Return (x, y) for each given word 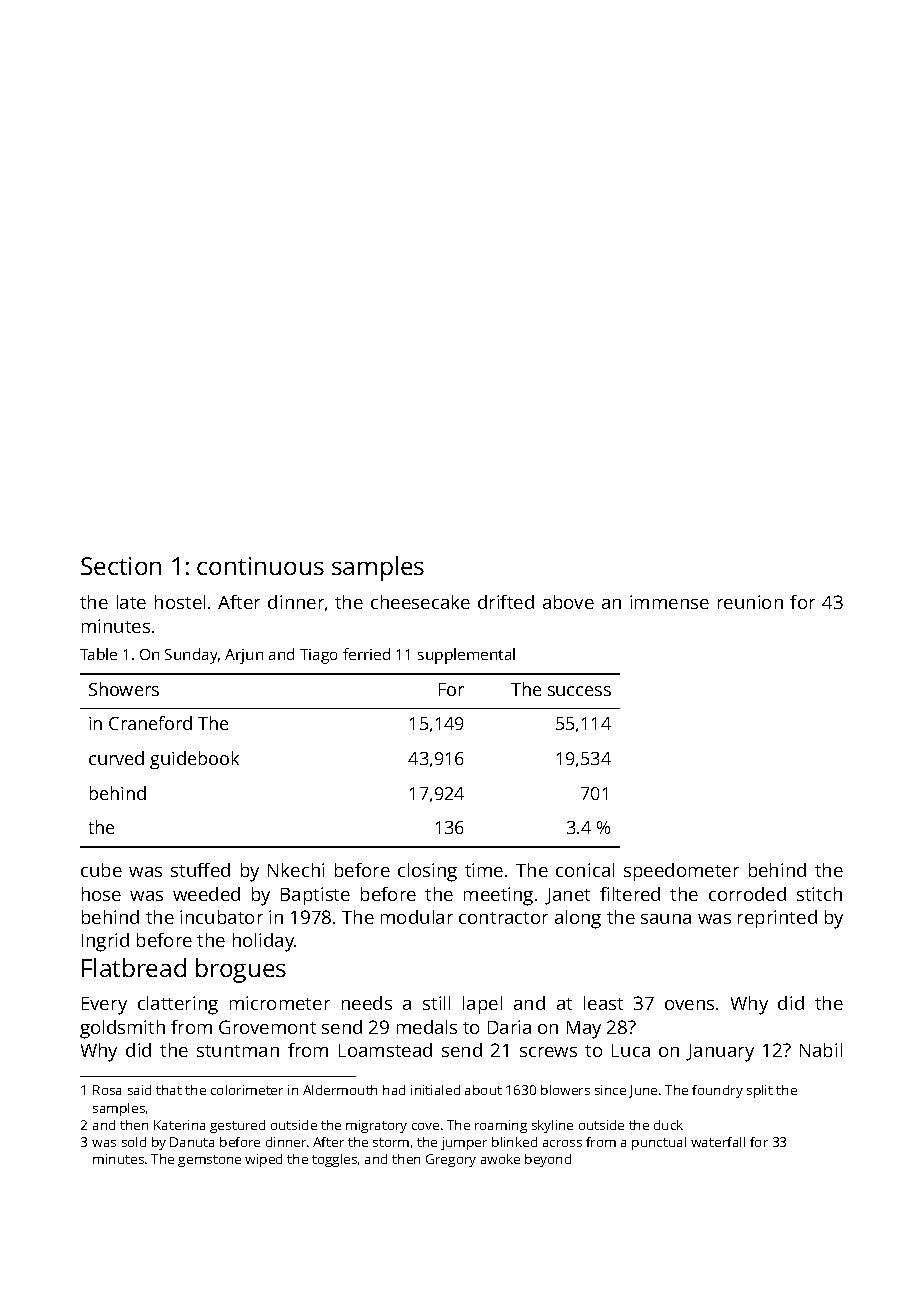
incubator (221, 917)
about (483, 1090)
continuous (260, 566)
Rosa (107, 1090)
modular (417, 917)
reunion (750, 602)
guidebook (194, 760)
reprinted (777, 919)
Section (121, 566)
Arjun (244, 656)
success (579, 691)
